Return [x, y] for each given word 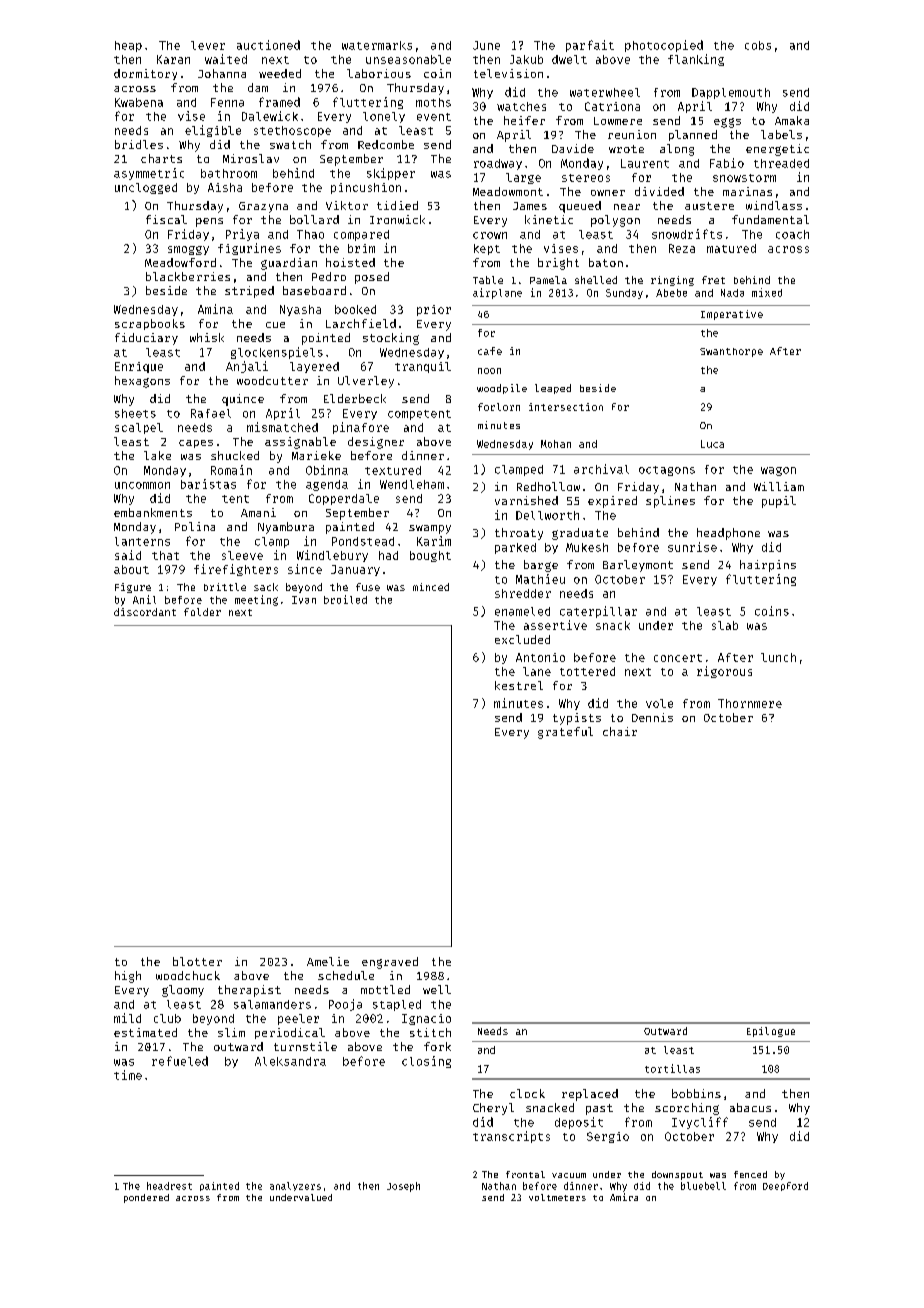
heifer [524, 120]
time [128, 1075]
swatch [290, 144]
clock [527, 1093]
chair [620, 731]
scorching [687, 1109]
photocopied [664, 46]
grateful [565, 733]
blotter [197, 961]
